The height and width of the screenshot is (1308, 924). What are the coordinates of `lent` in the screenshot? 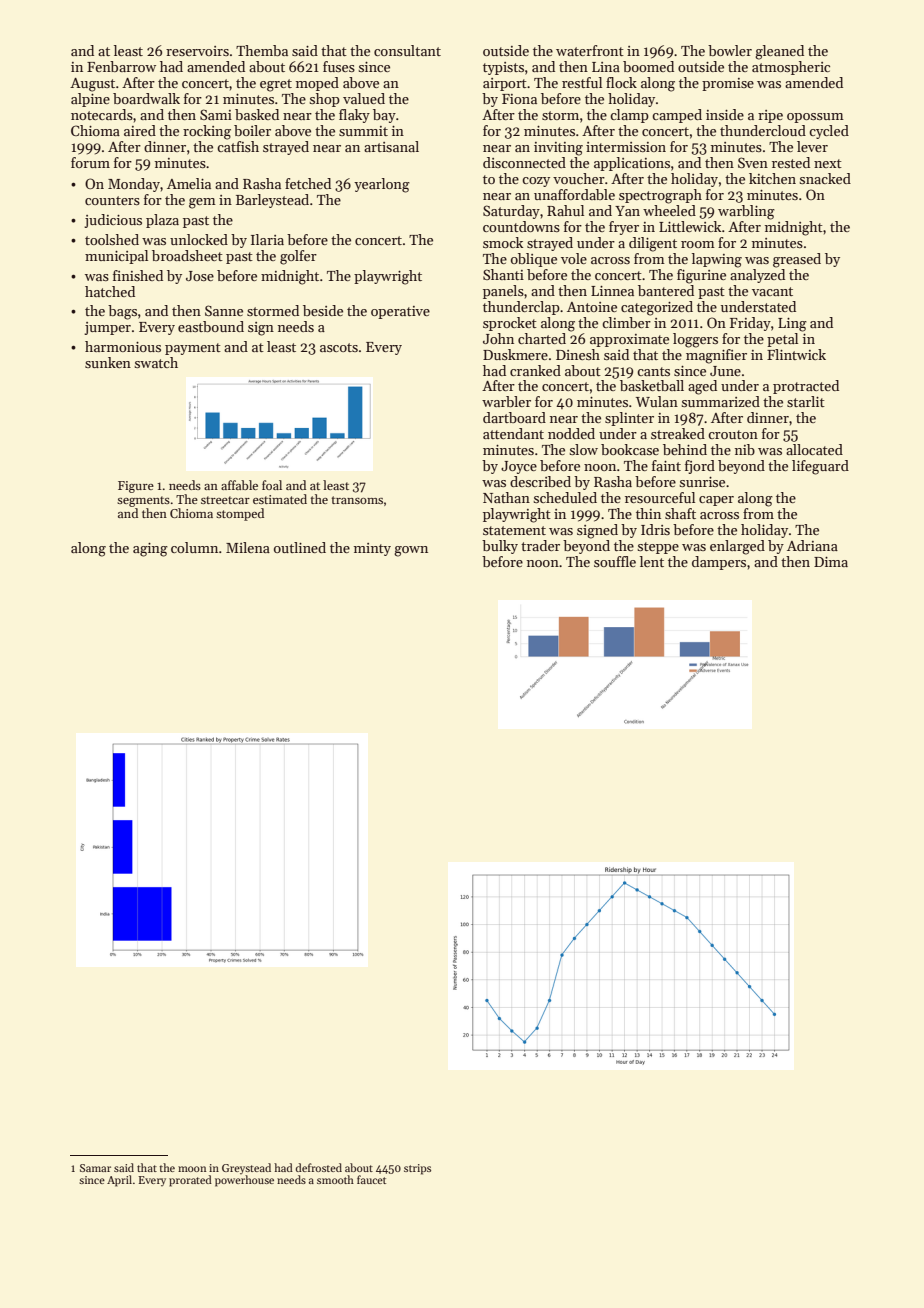 It's located at (652, 561).
